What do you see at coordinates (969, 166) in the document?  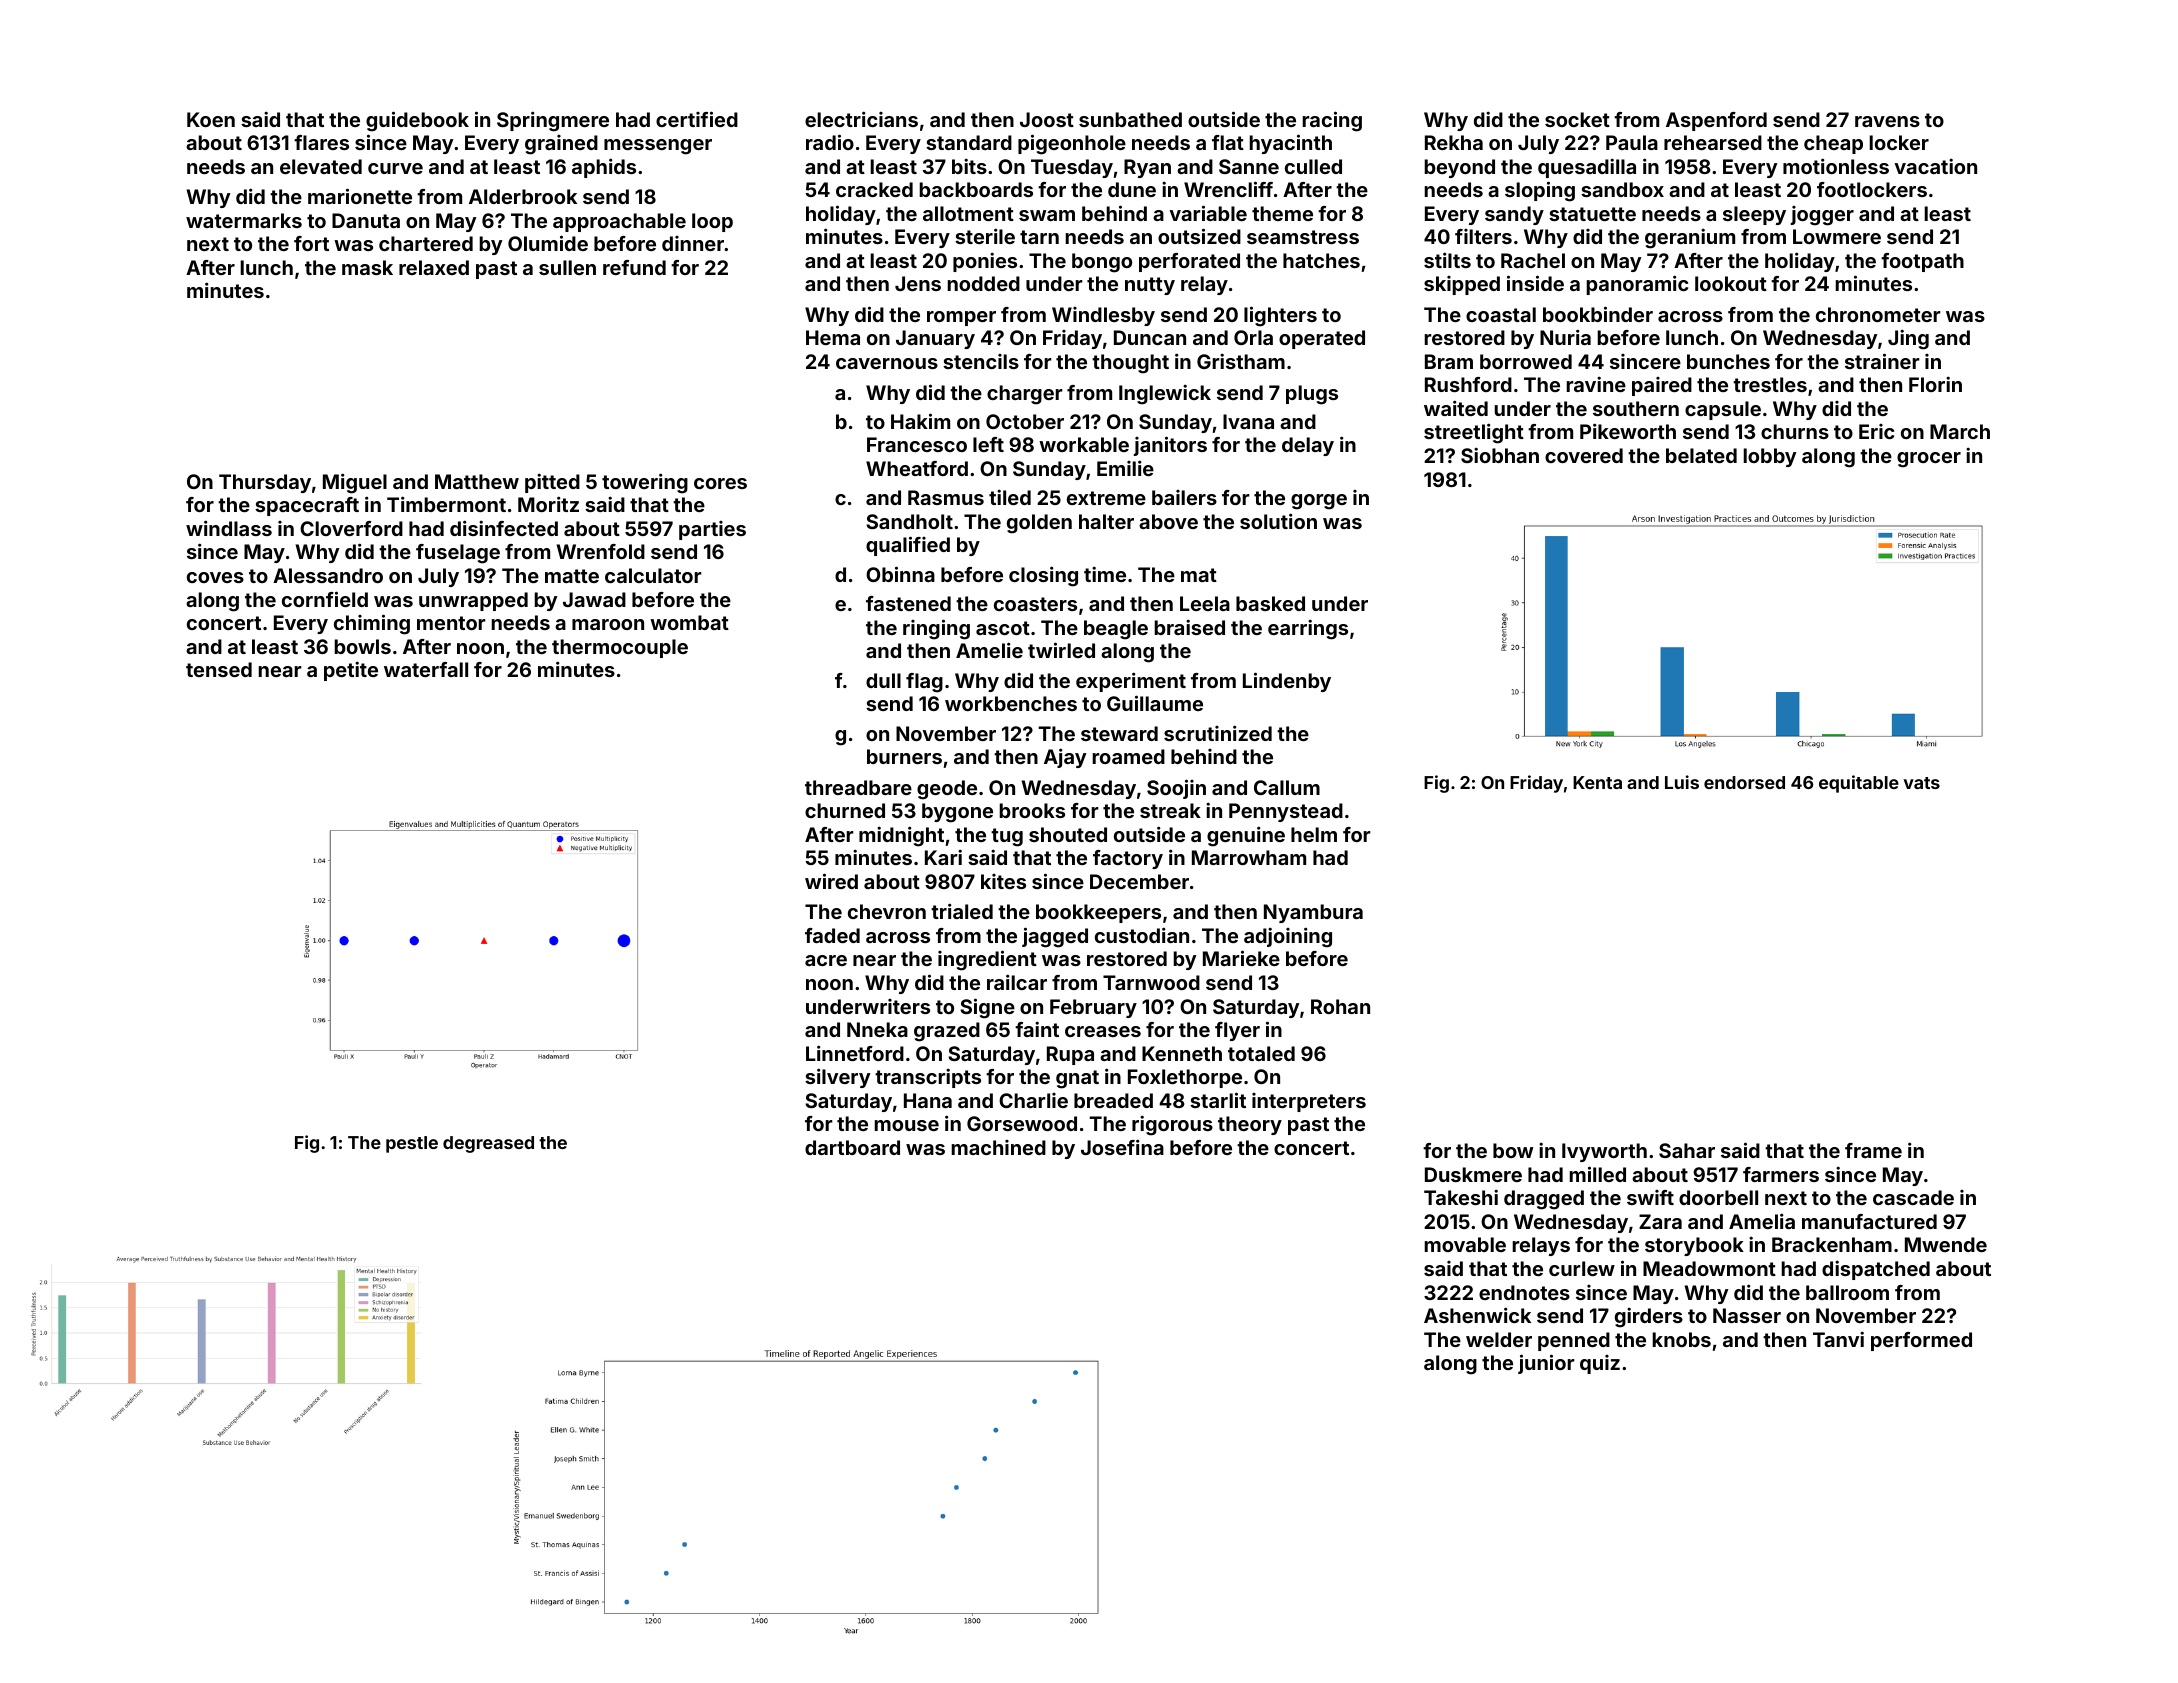 I see `bits` at bounding box center [969, 166].
